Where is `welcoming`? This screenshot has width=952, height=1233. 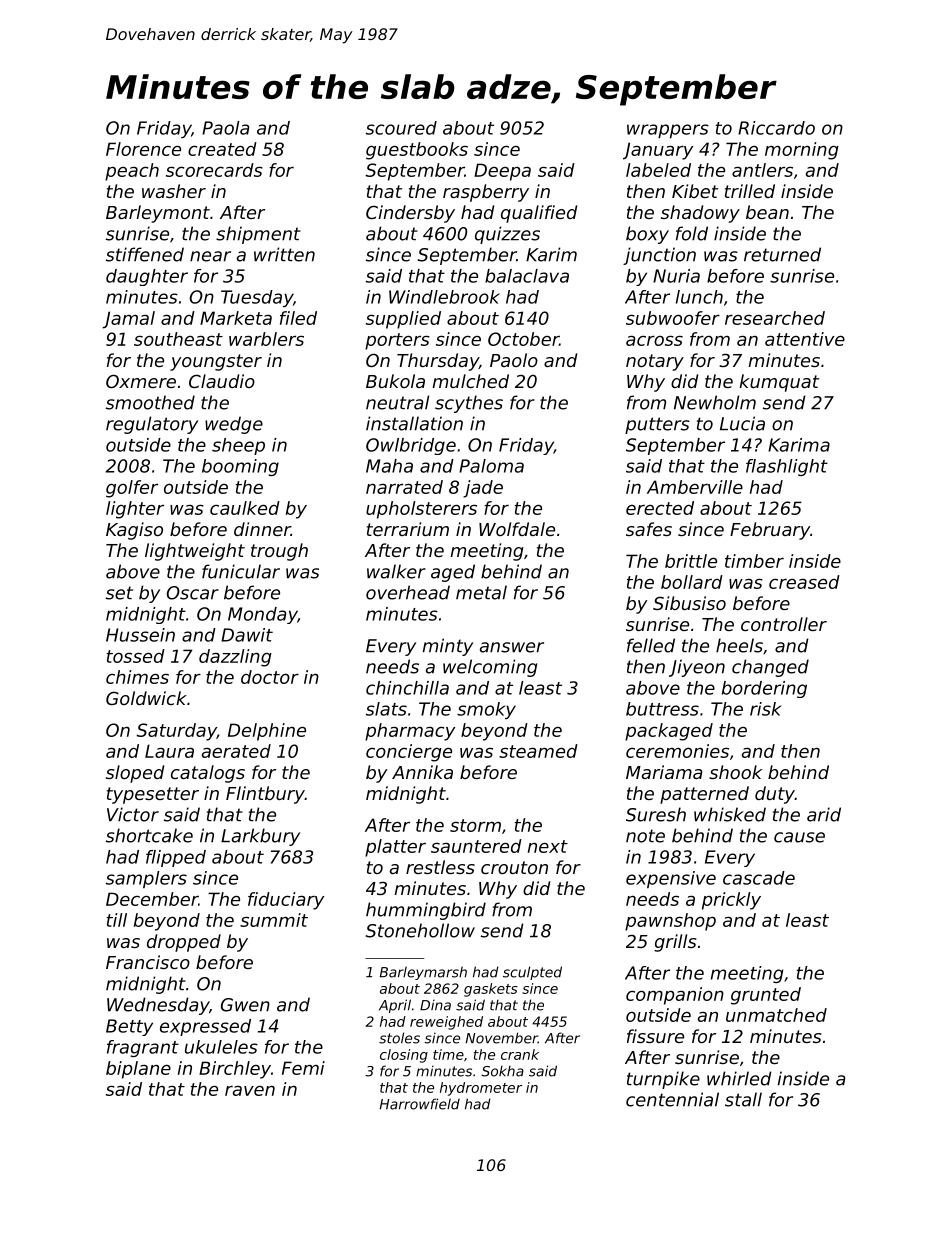
welcoming is located at coordinates (490, 668).
